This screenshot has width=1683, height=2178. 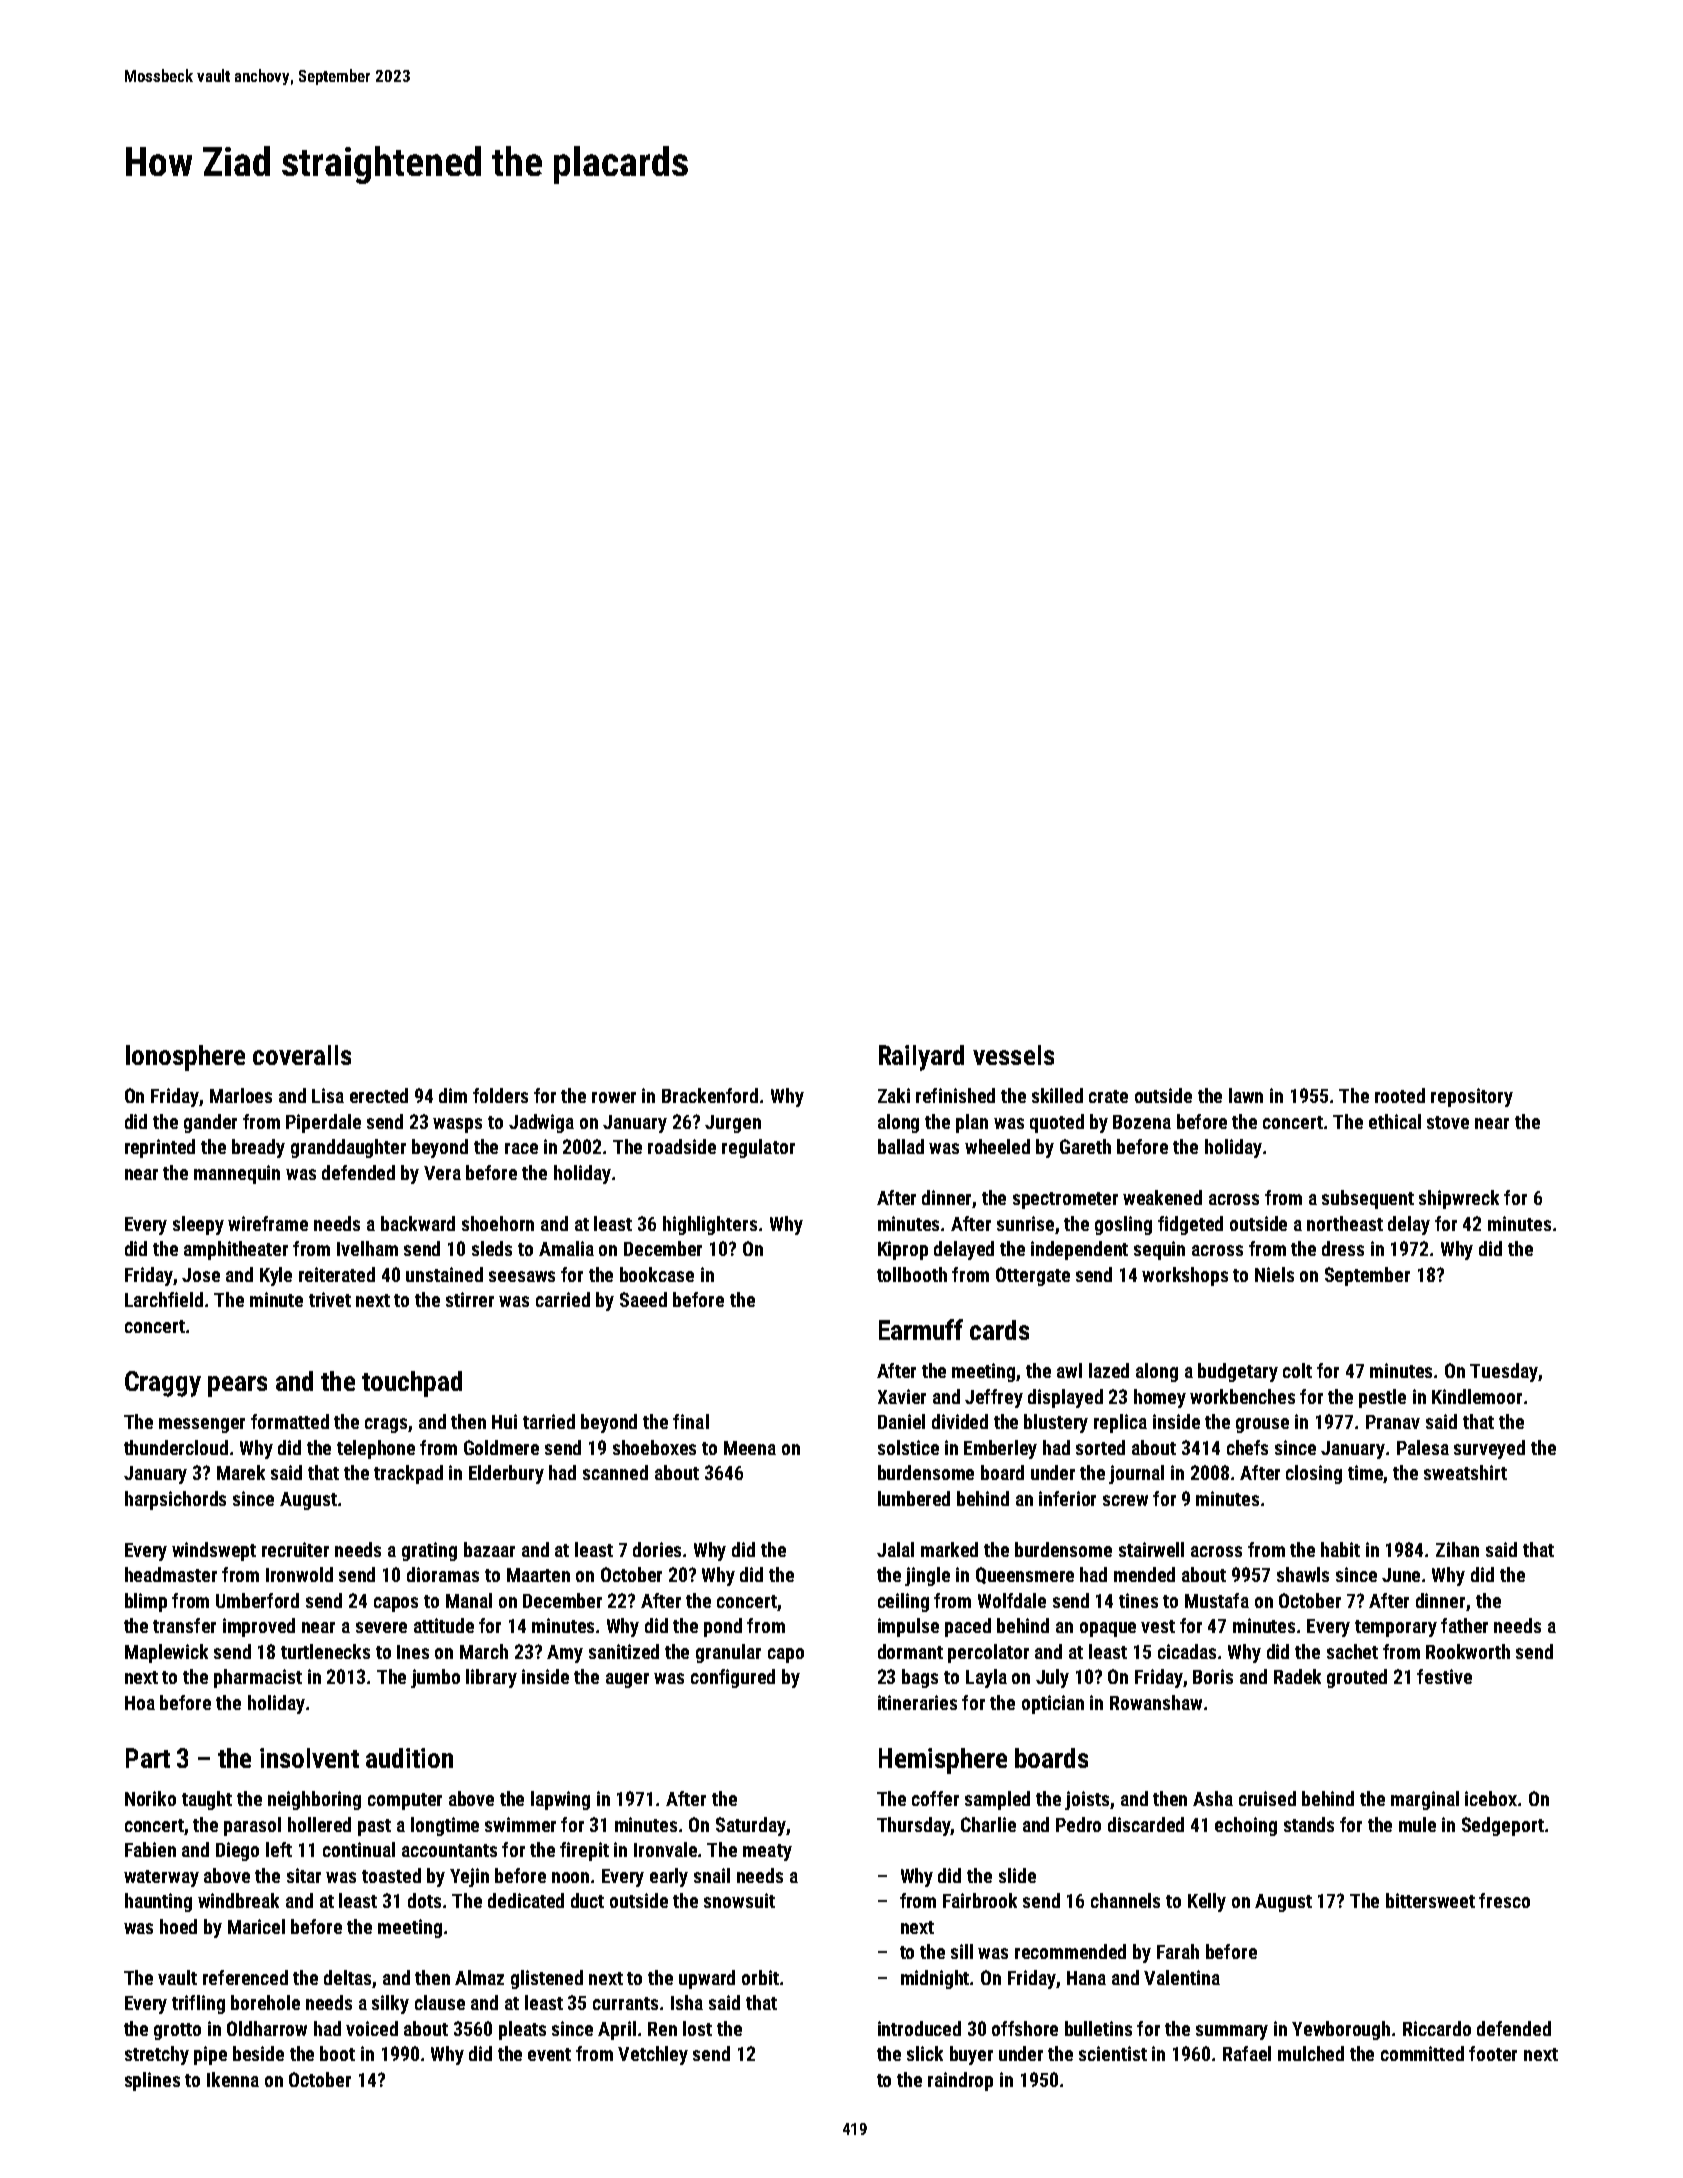 I want to click on seesaws, so click(x=522, y=1276).
